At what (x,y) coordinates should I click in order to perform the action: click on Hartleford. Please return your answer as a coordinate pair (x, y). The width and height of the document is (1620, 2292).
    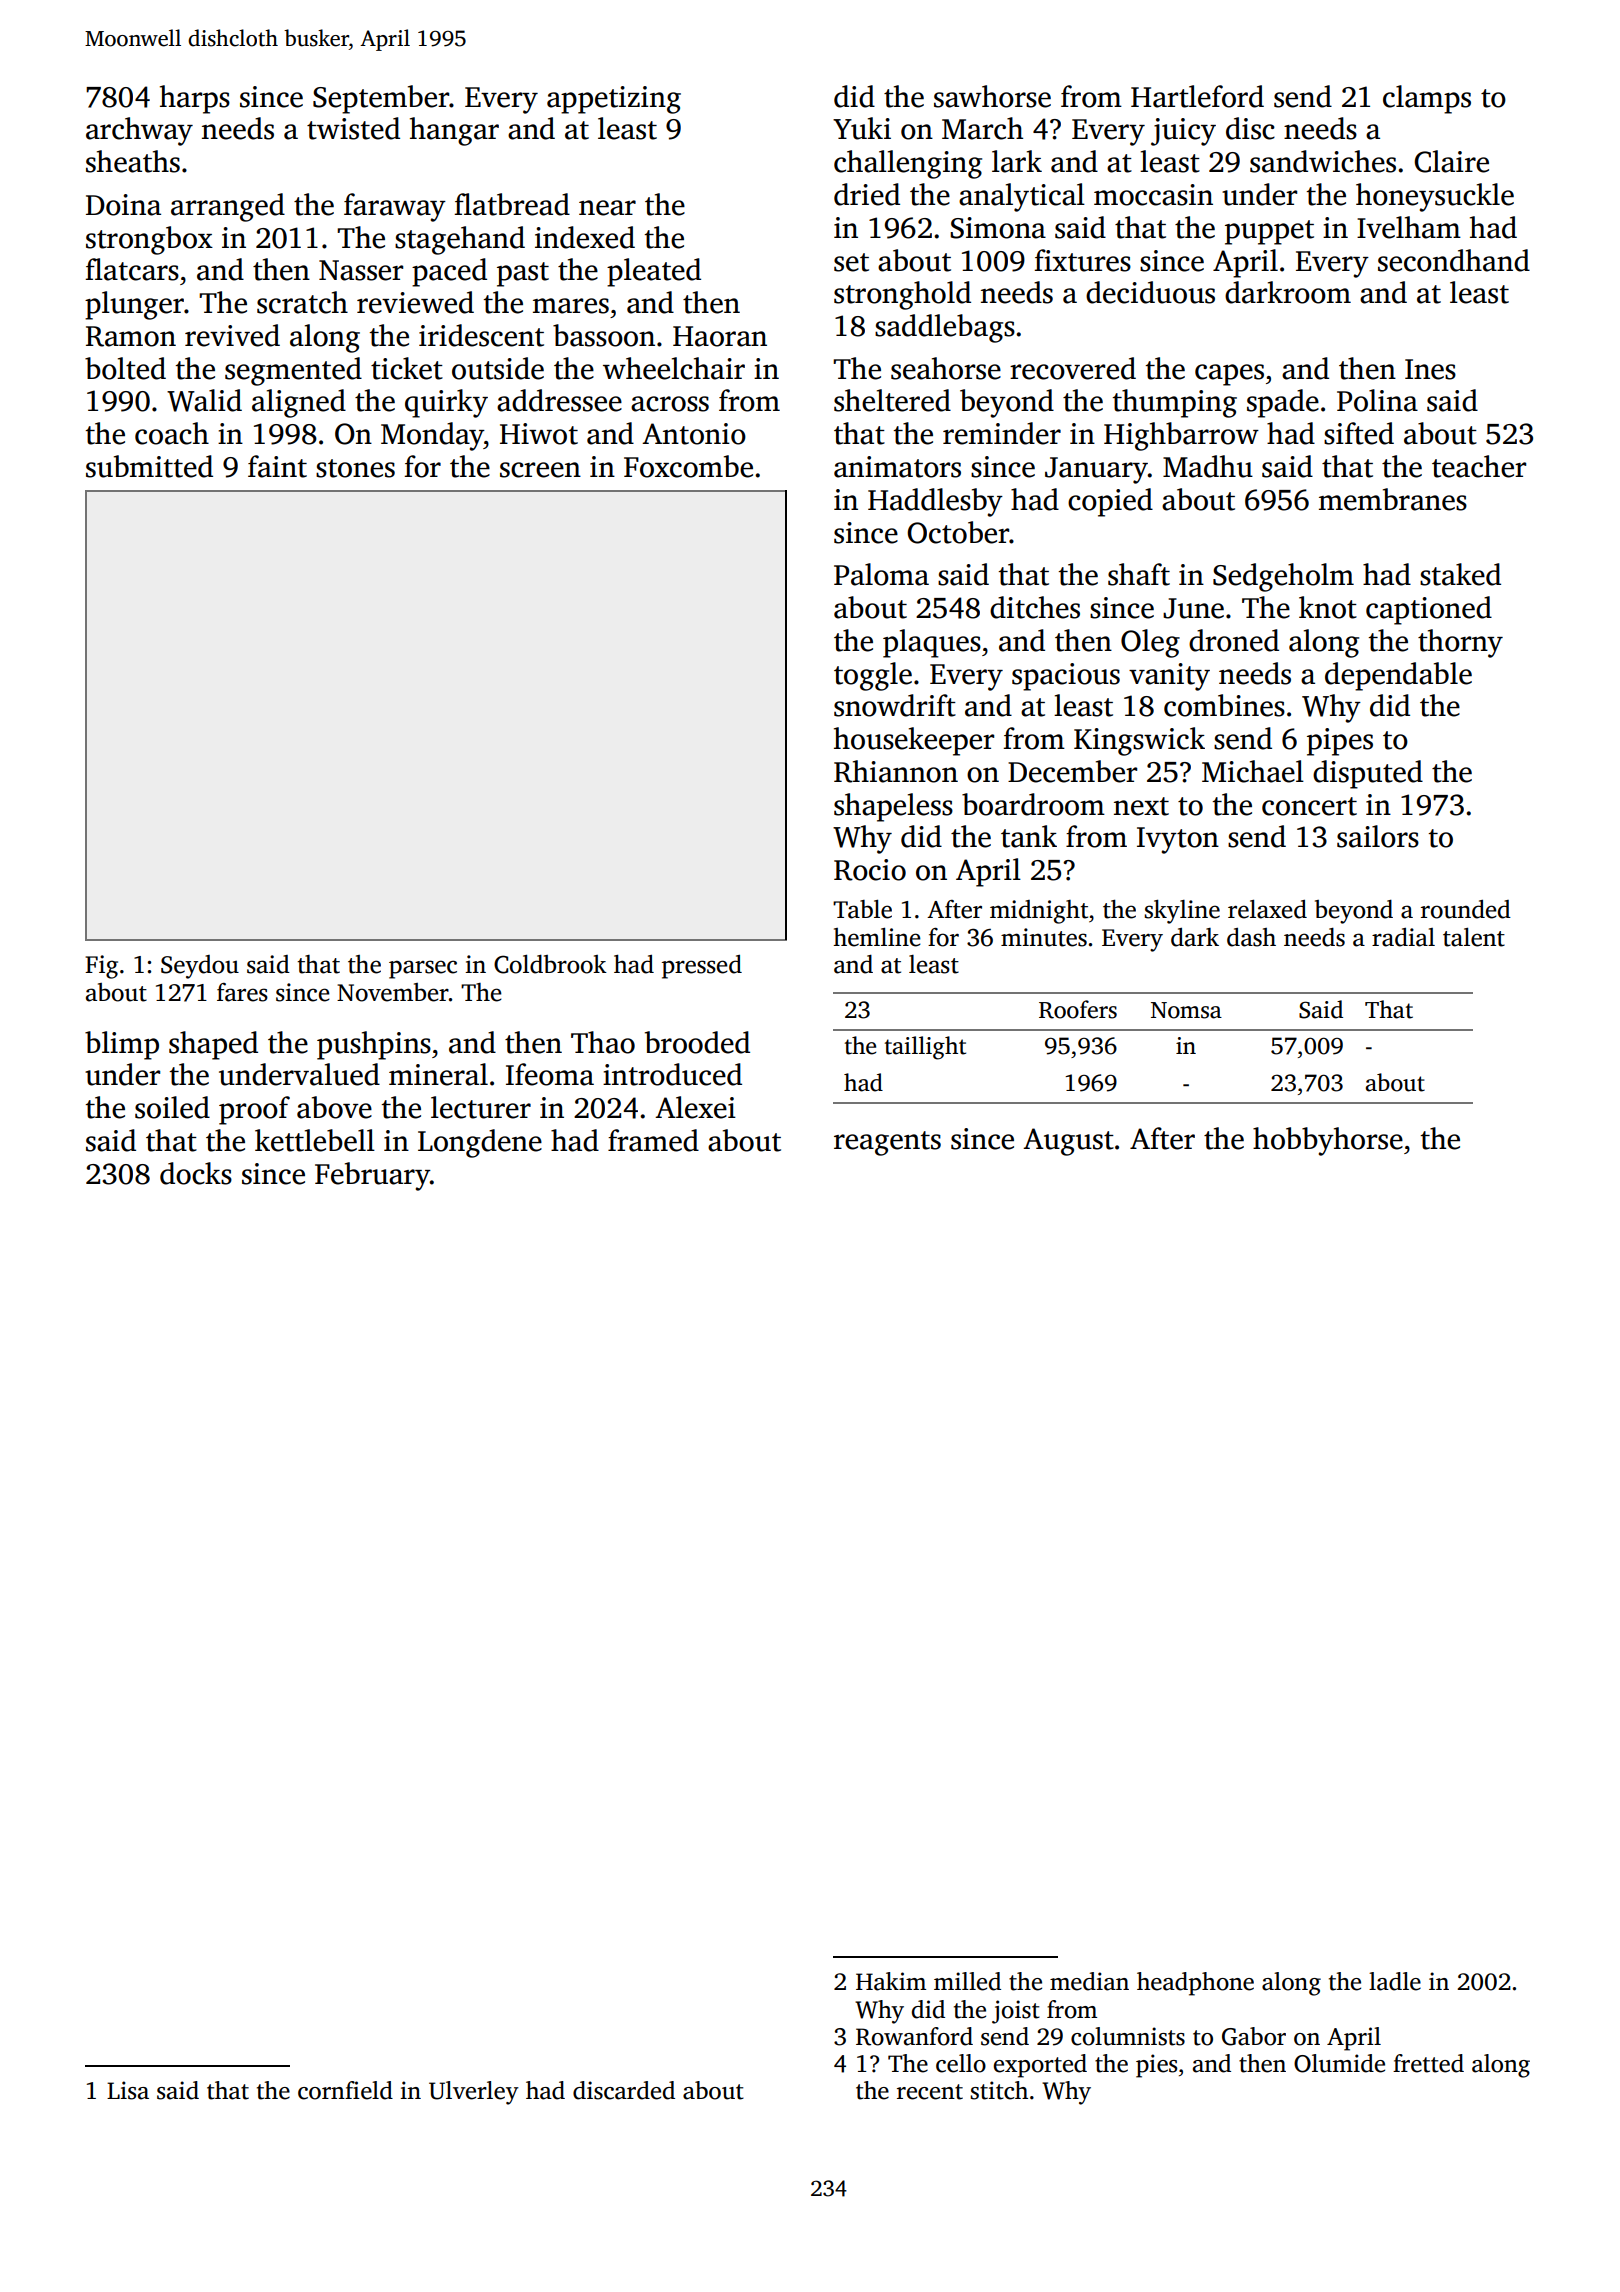
    Looking at the image, I should click on (1197, 96).
